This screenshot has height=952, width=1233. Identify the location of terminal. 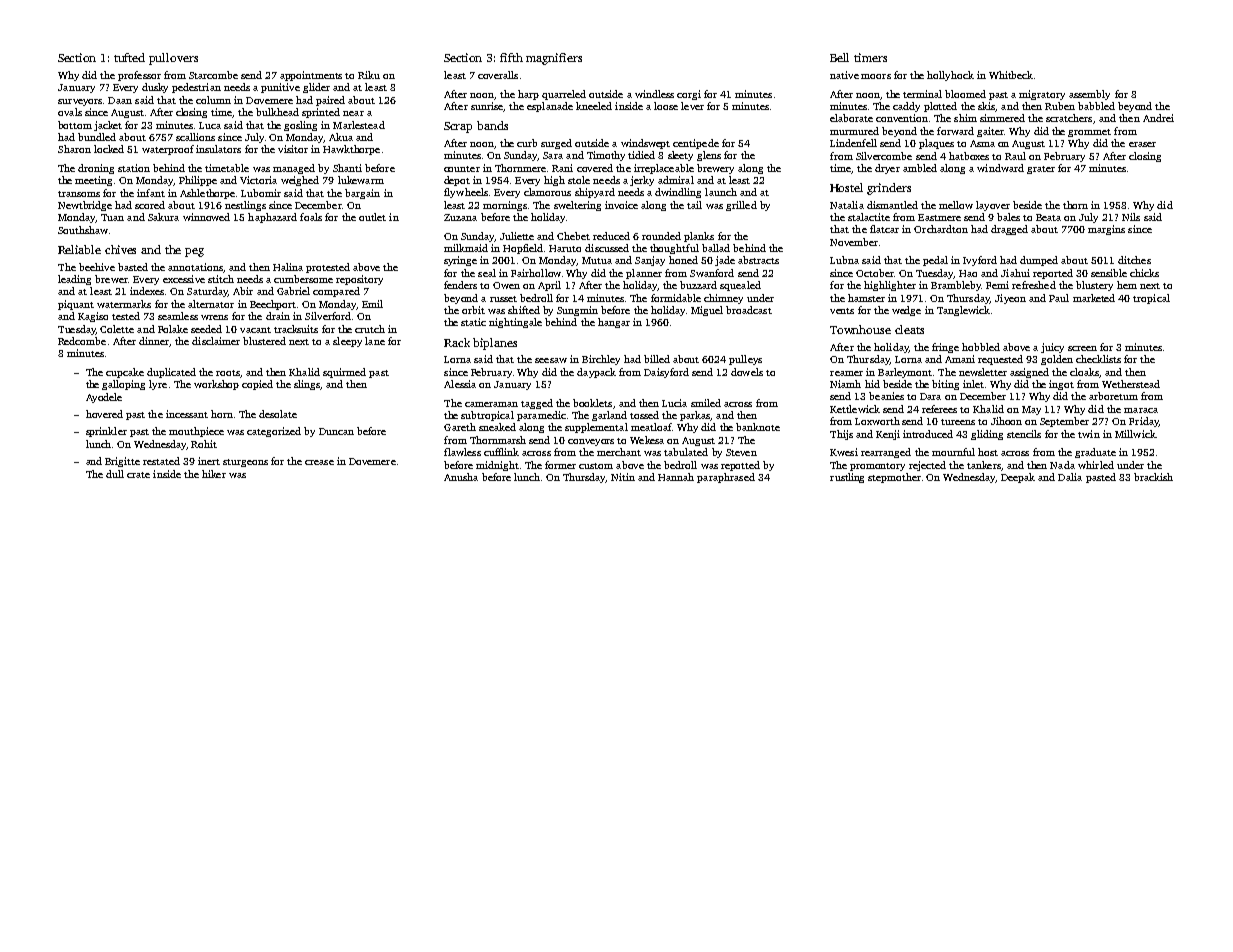
(922, 94).
